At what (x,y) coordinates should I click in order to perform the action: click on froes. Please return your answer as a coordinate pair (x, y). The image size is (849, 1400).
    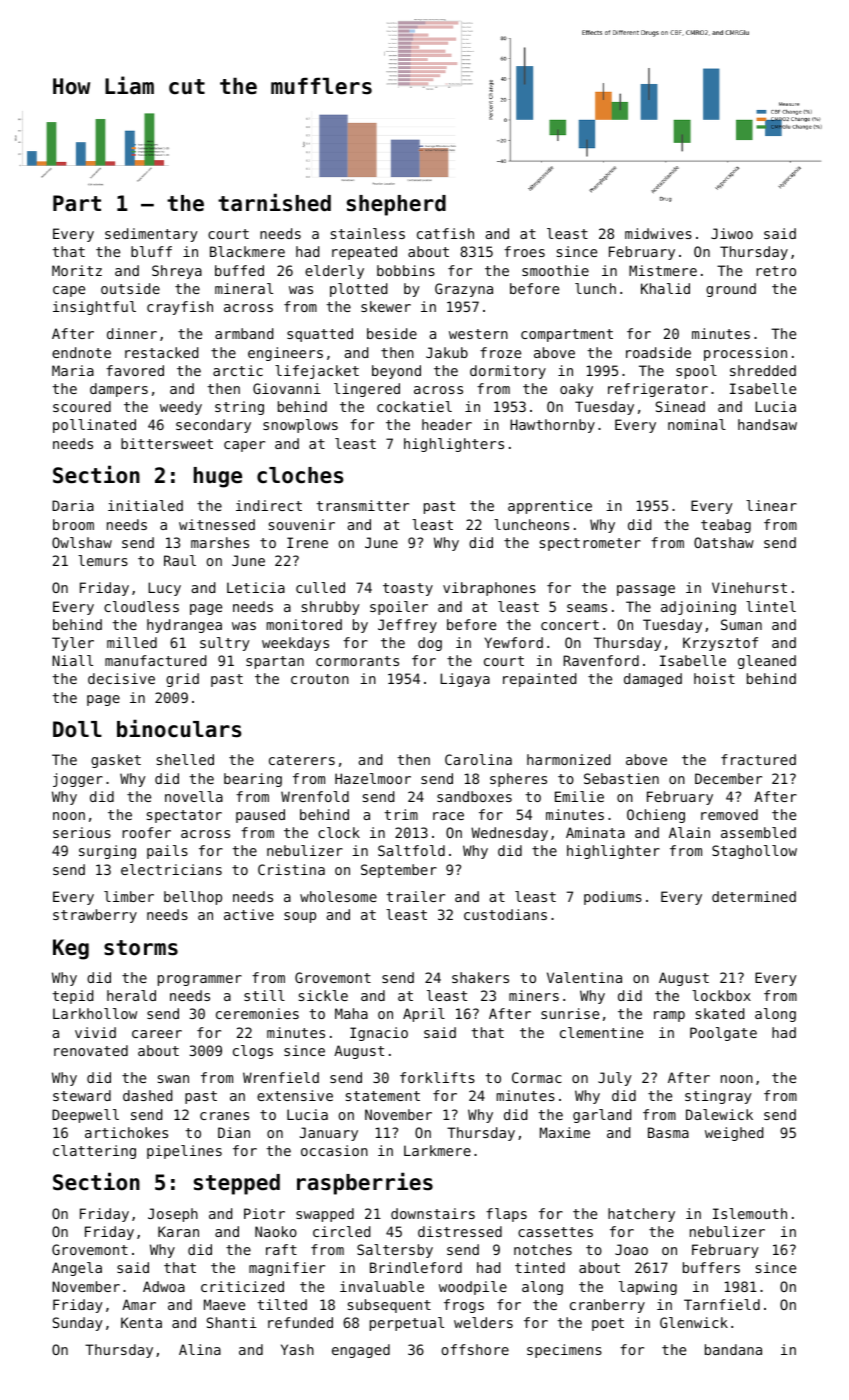
    Looking at the image, I should click on (524, 251).
